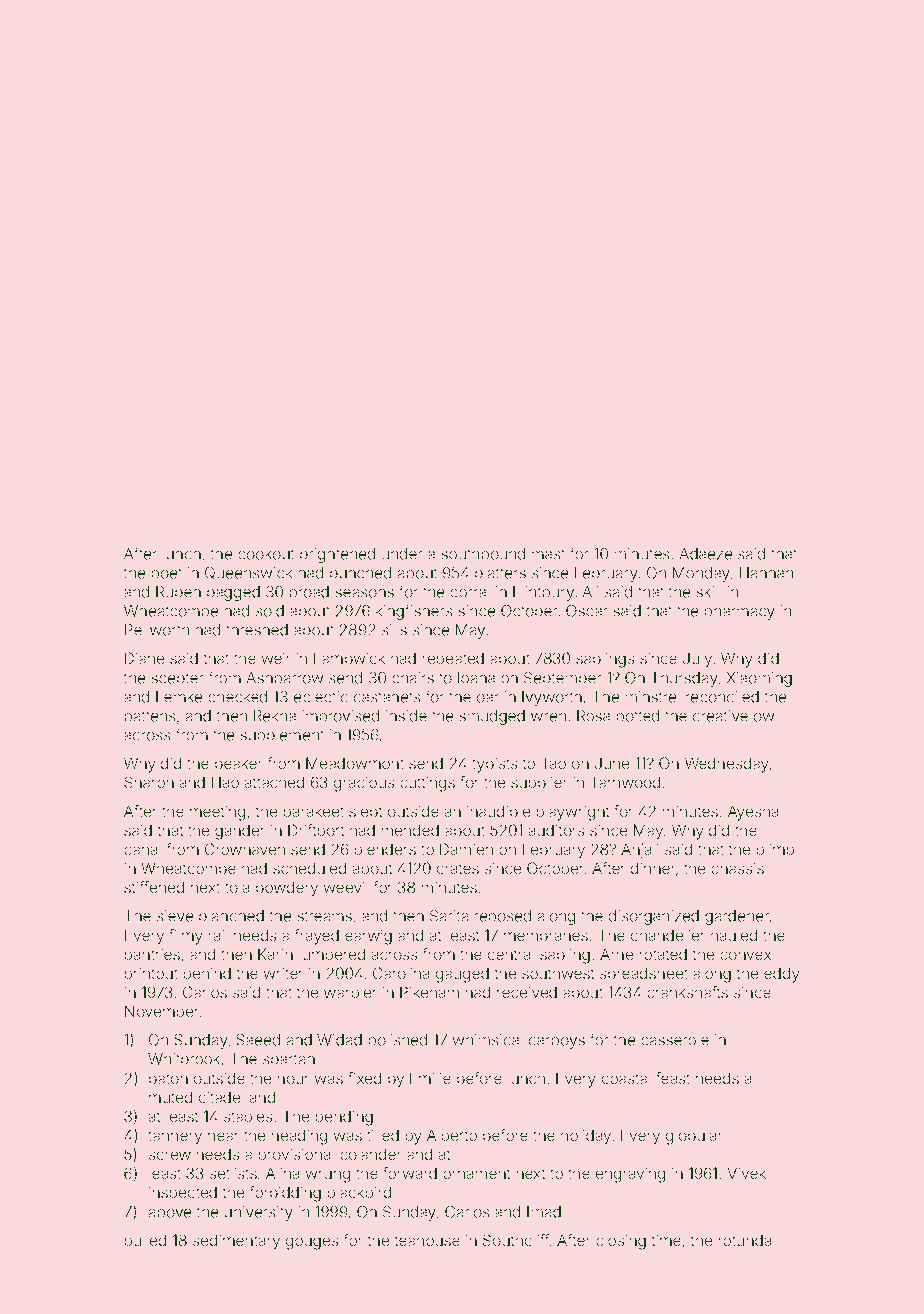 This image has height=1314, width=924. I want to click on pending, so click(344, 1118).
